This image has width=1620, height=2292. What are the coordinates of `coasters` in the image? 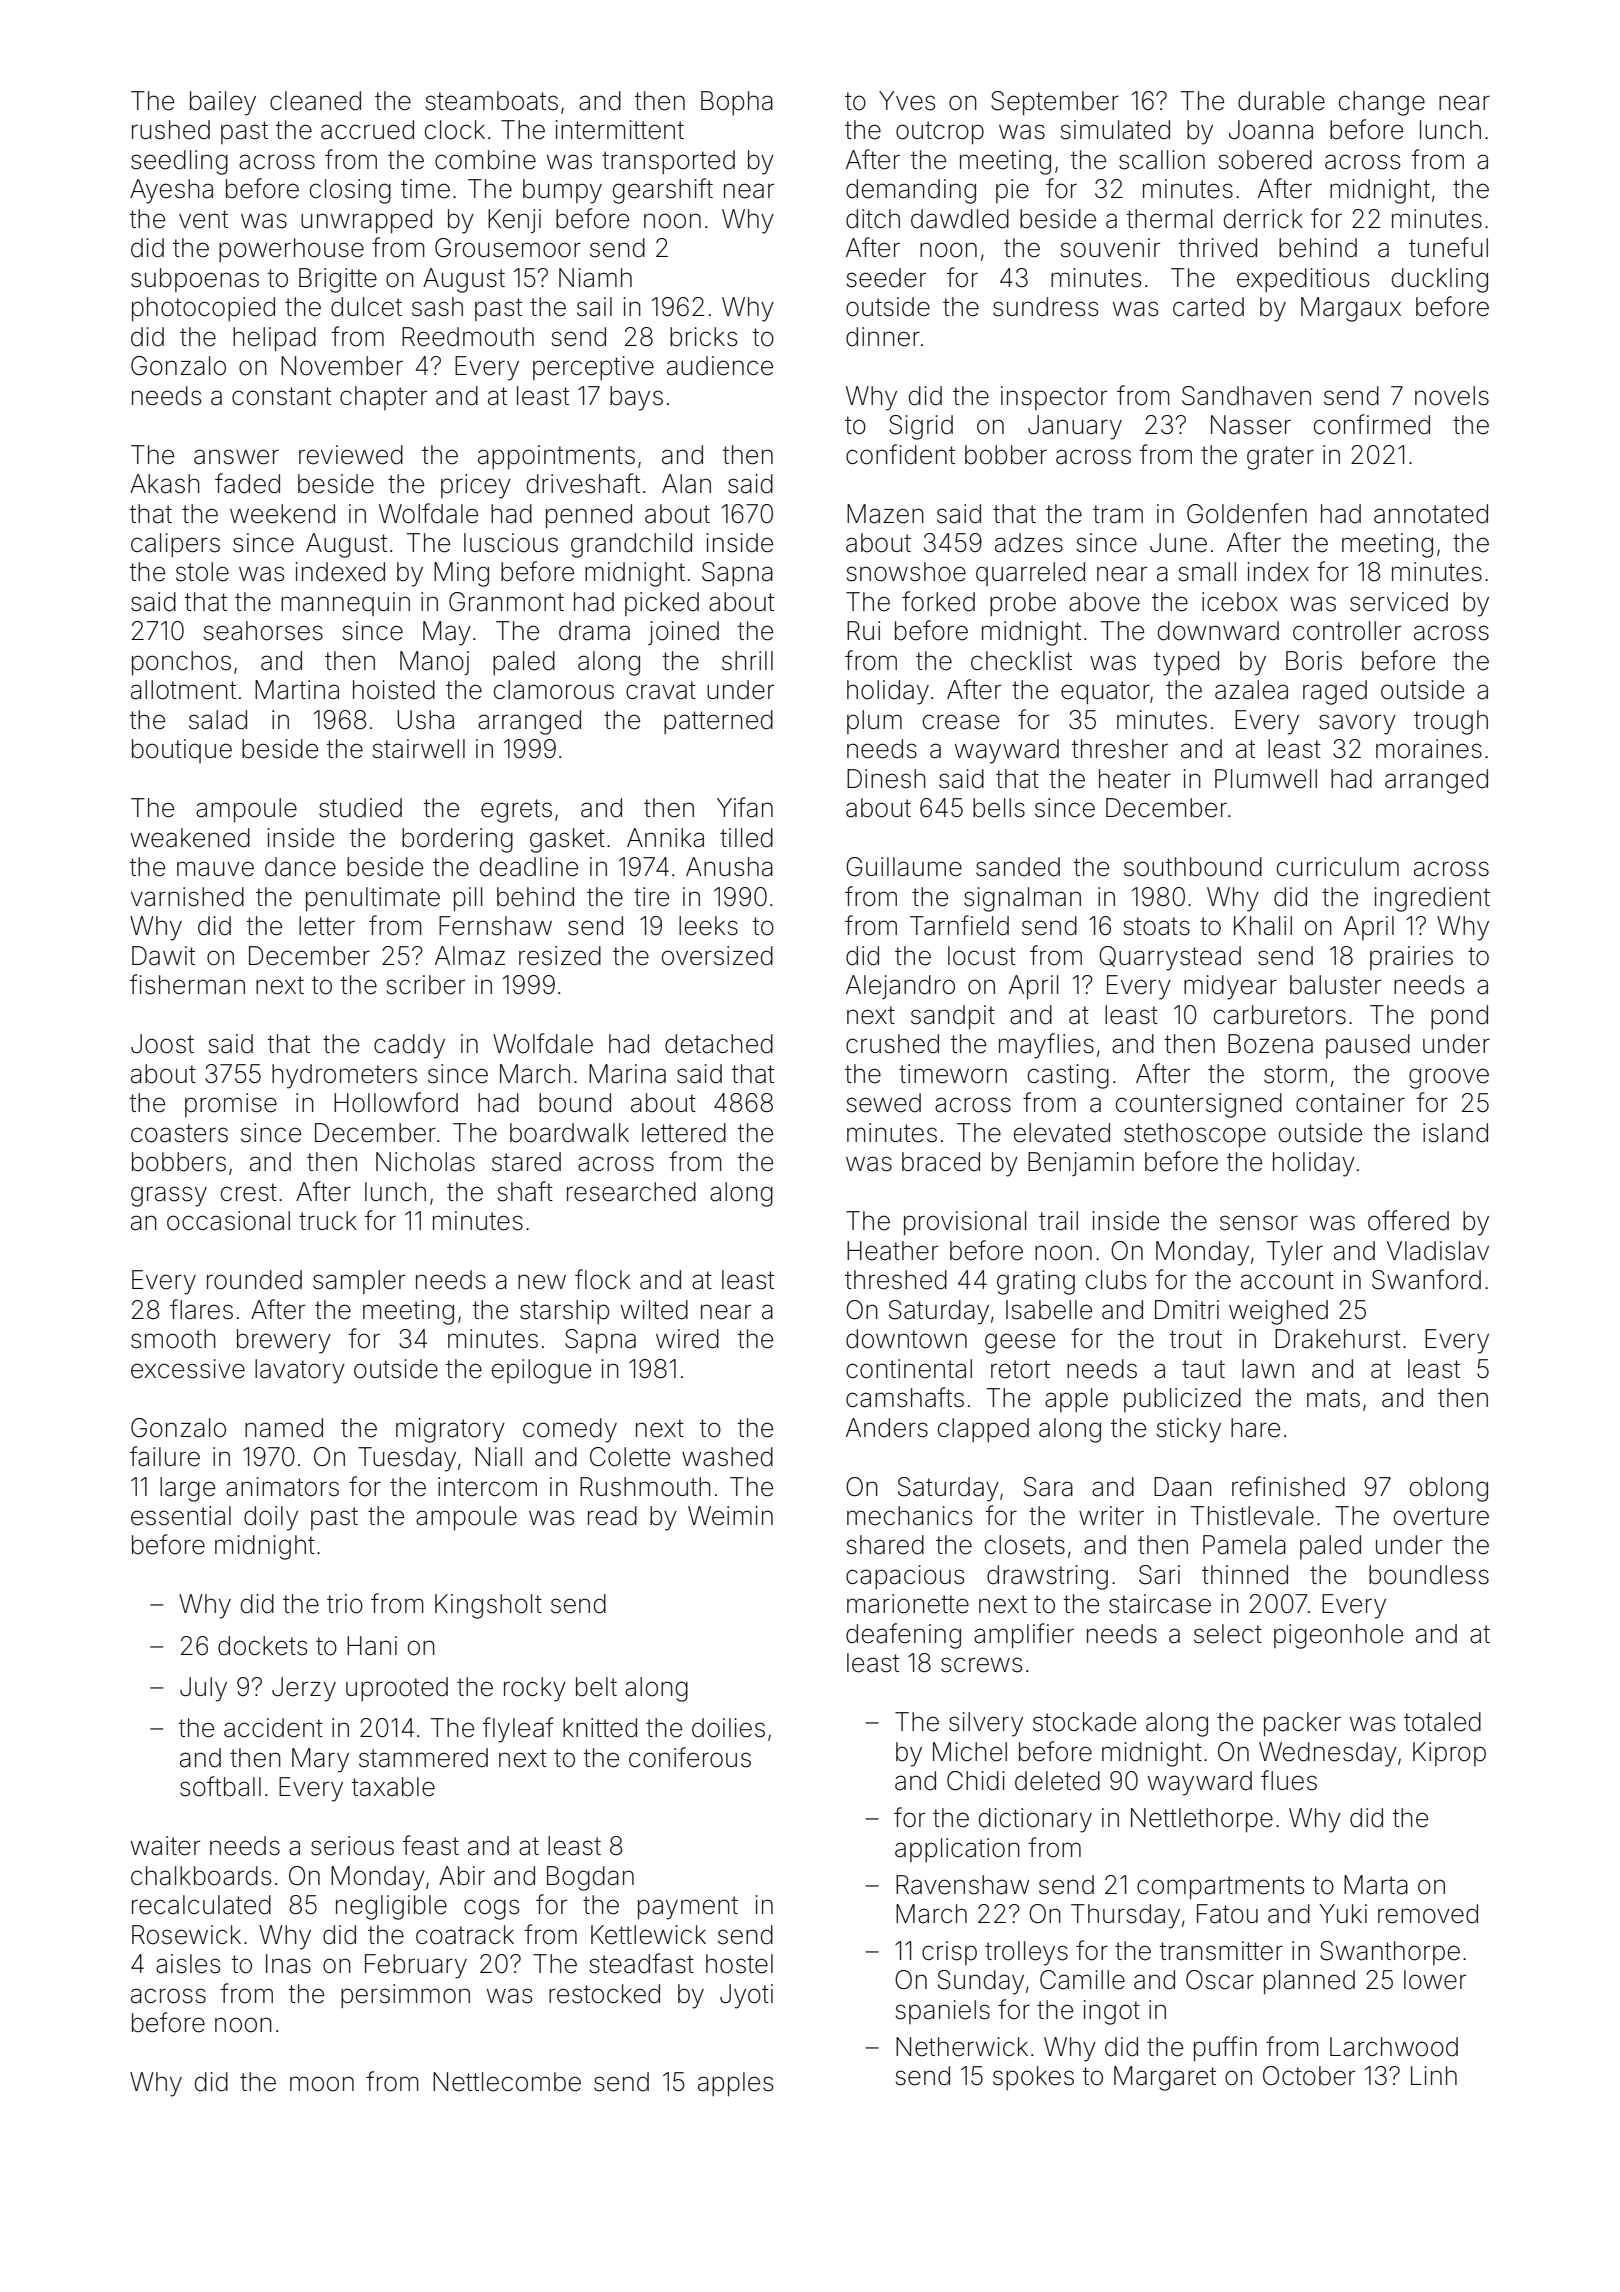 It's located at (179, 1133).
